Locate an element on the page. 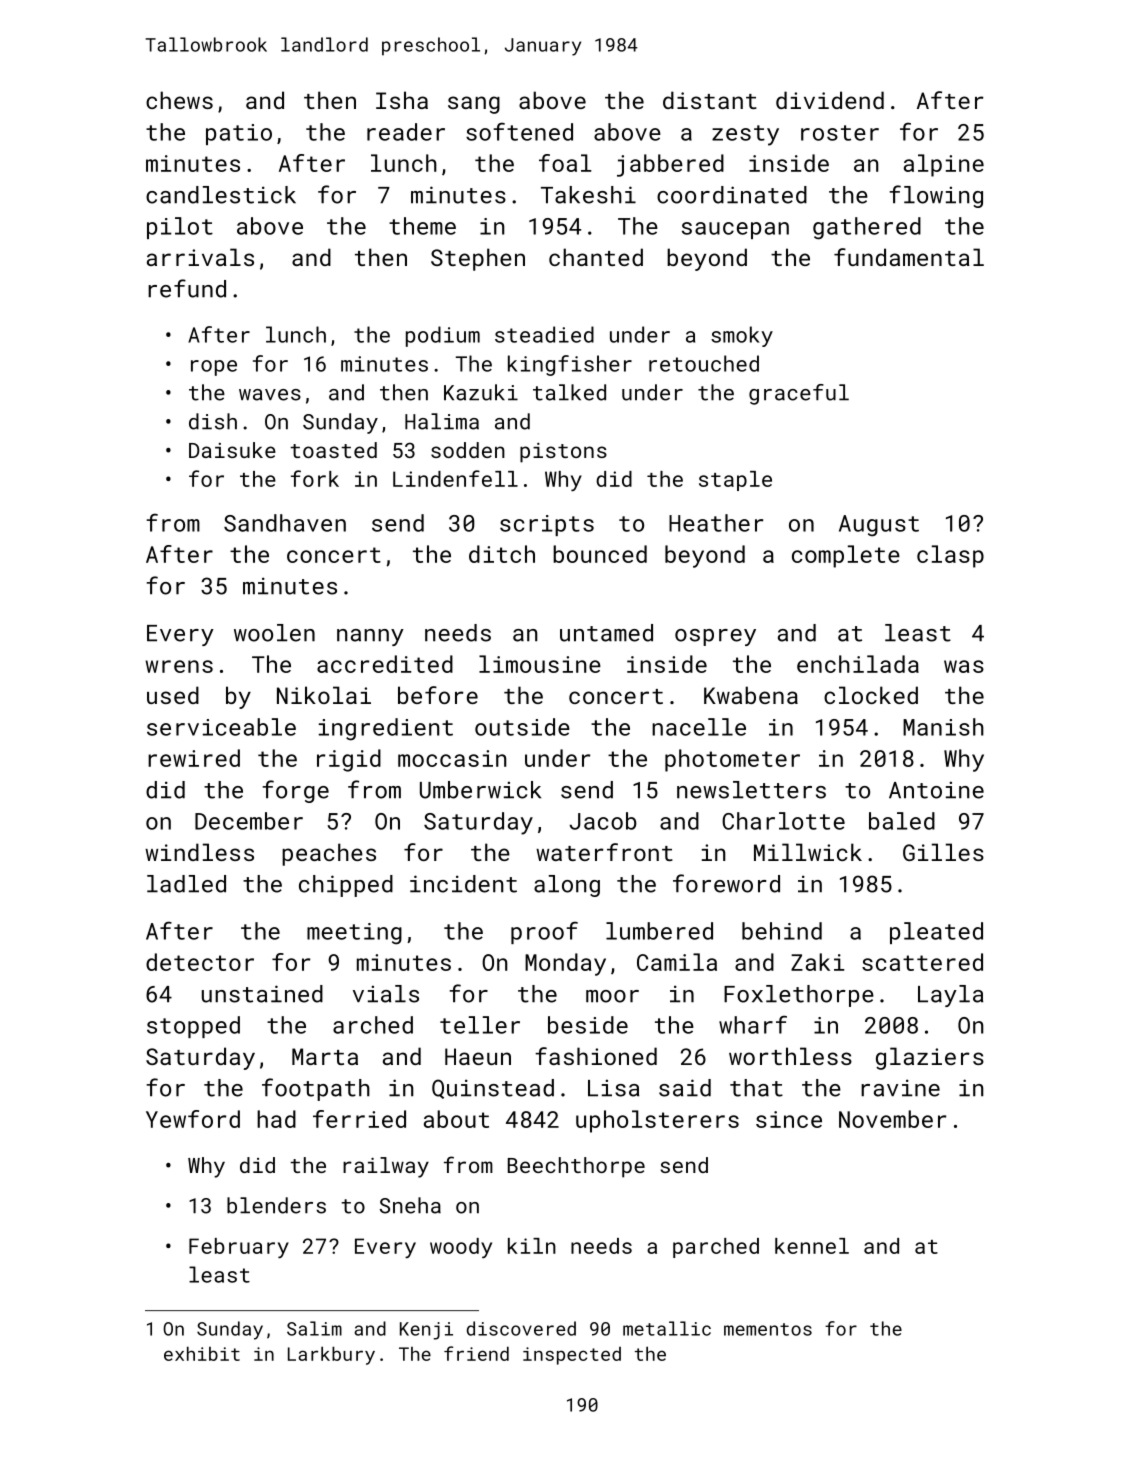 This page has width=1130, height=1462. Heather is located at coordinates (716, 523).
